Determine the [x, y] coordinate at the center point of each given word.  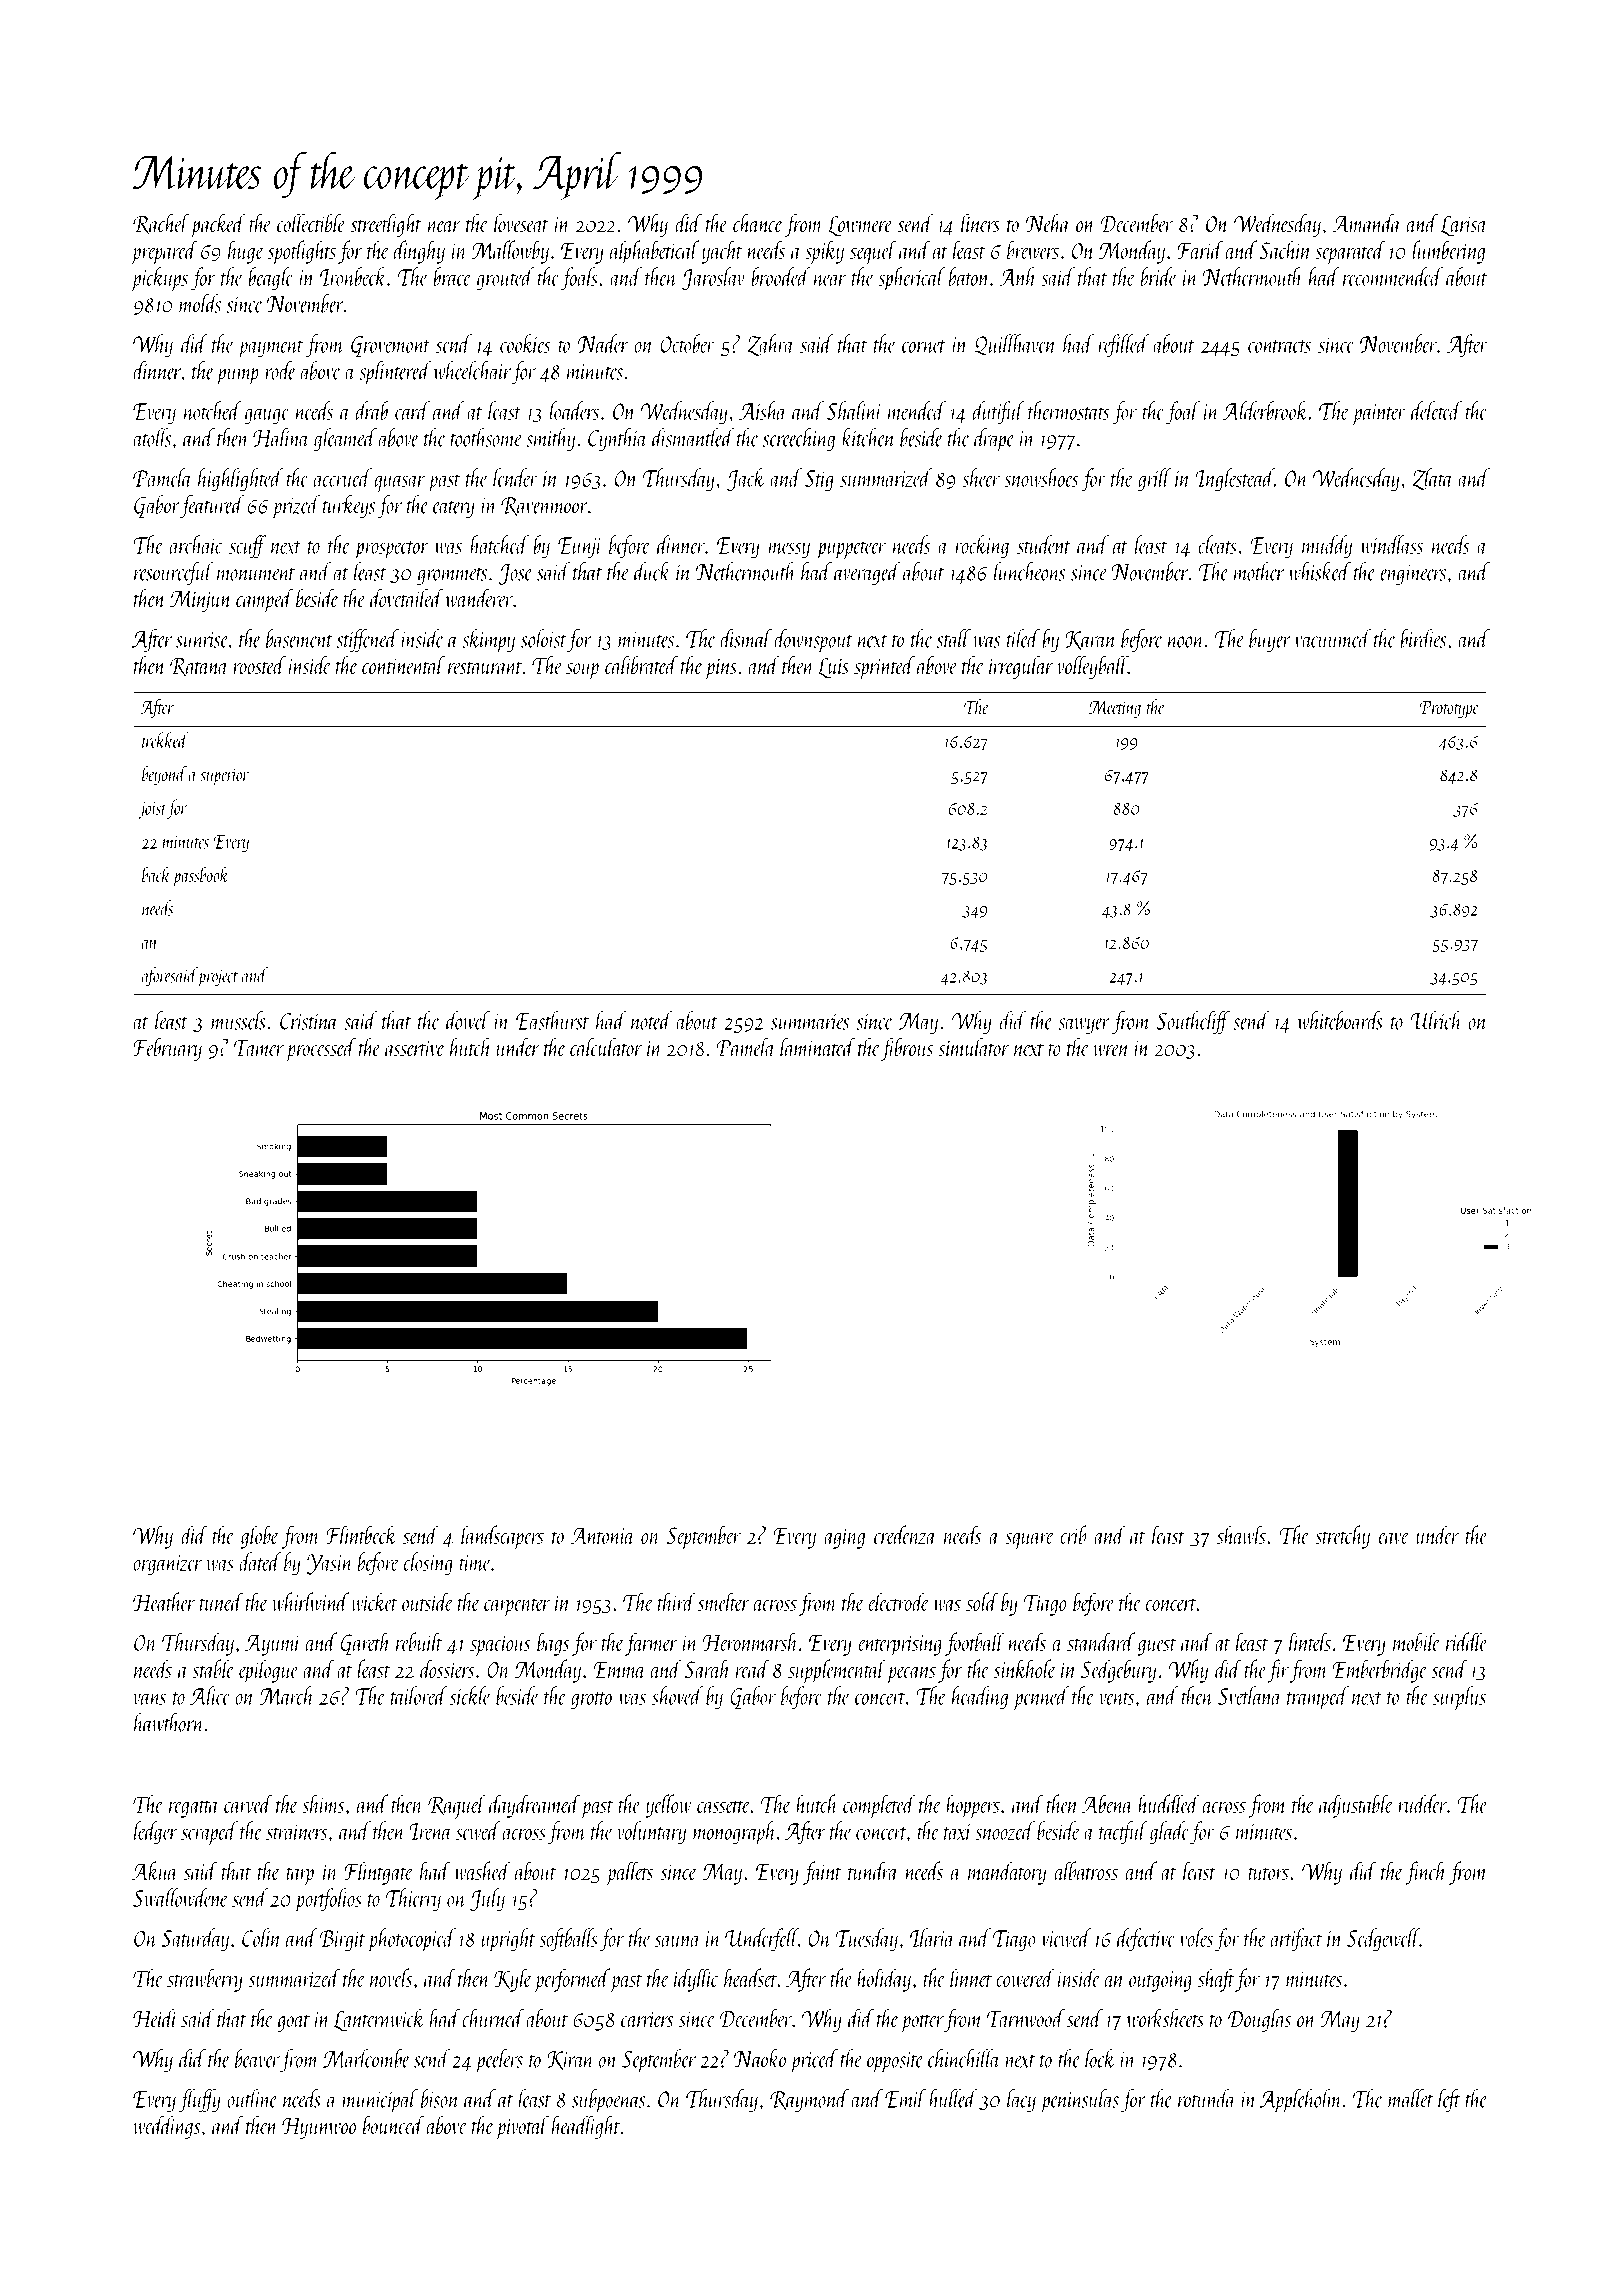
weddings [167, 2127]
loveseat [521, 223]
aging [845, 1538]
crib [1073, 1534]
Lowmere [860, 226]
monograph [734, 1833]
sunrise [202, 640]
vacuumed [1333, 638]
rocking [982, 547]
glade [1170, 1833]
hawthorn [169, 1722]
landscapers [502, 1537]
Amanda [1367, 223]
